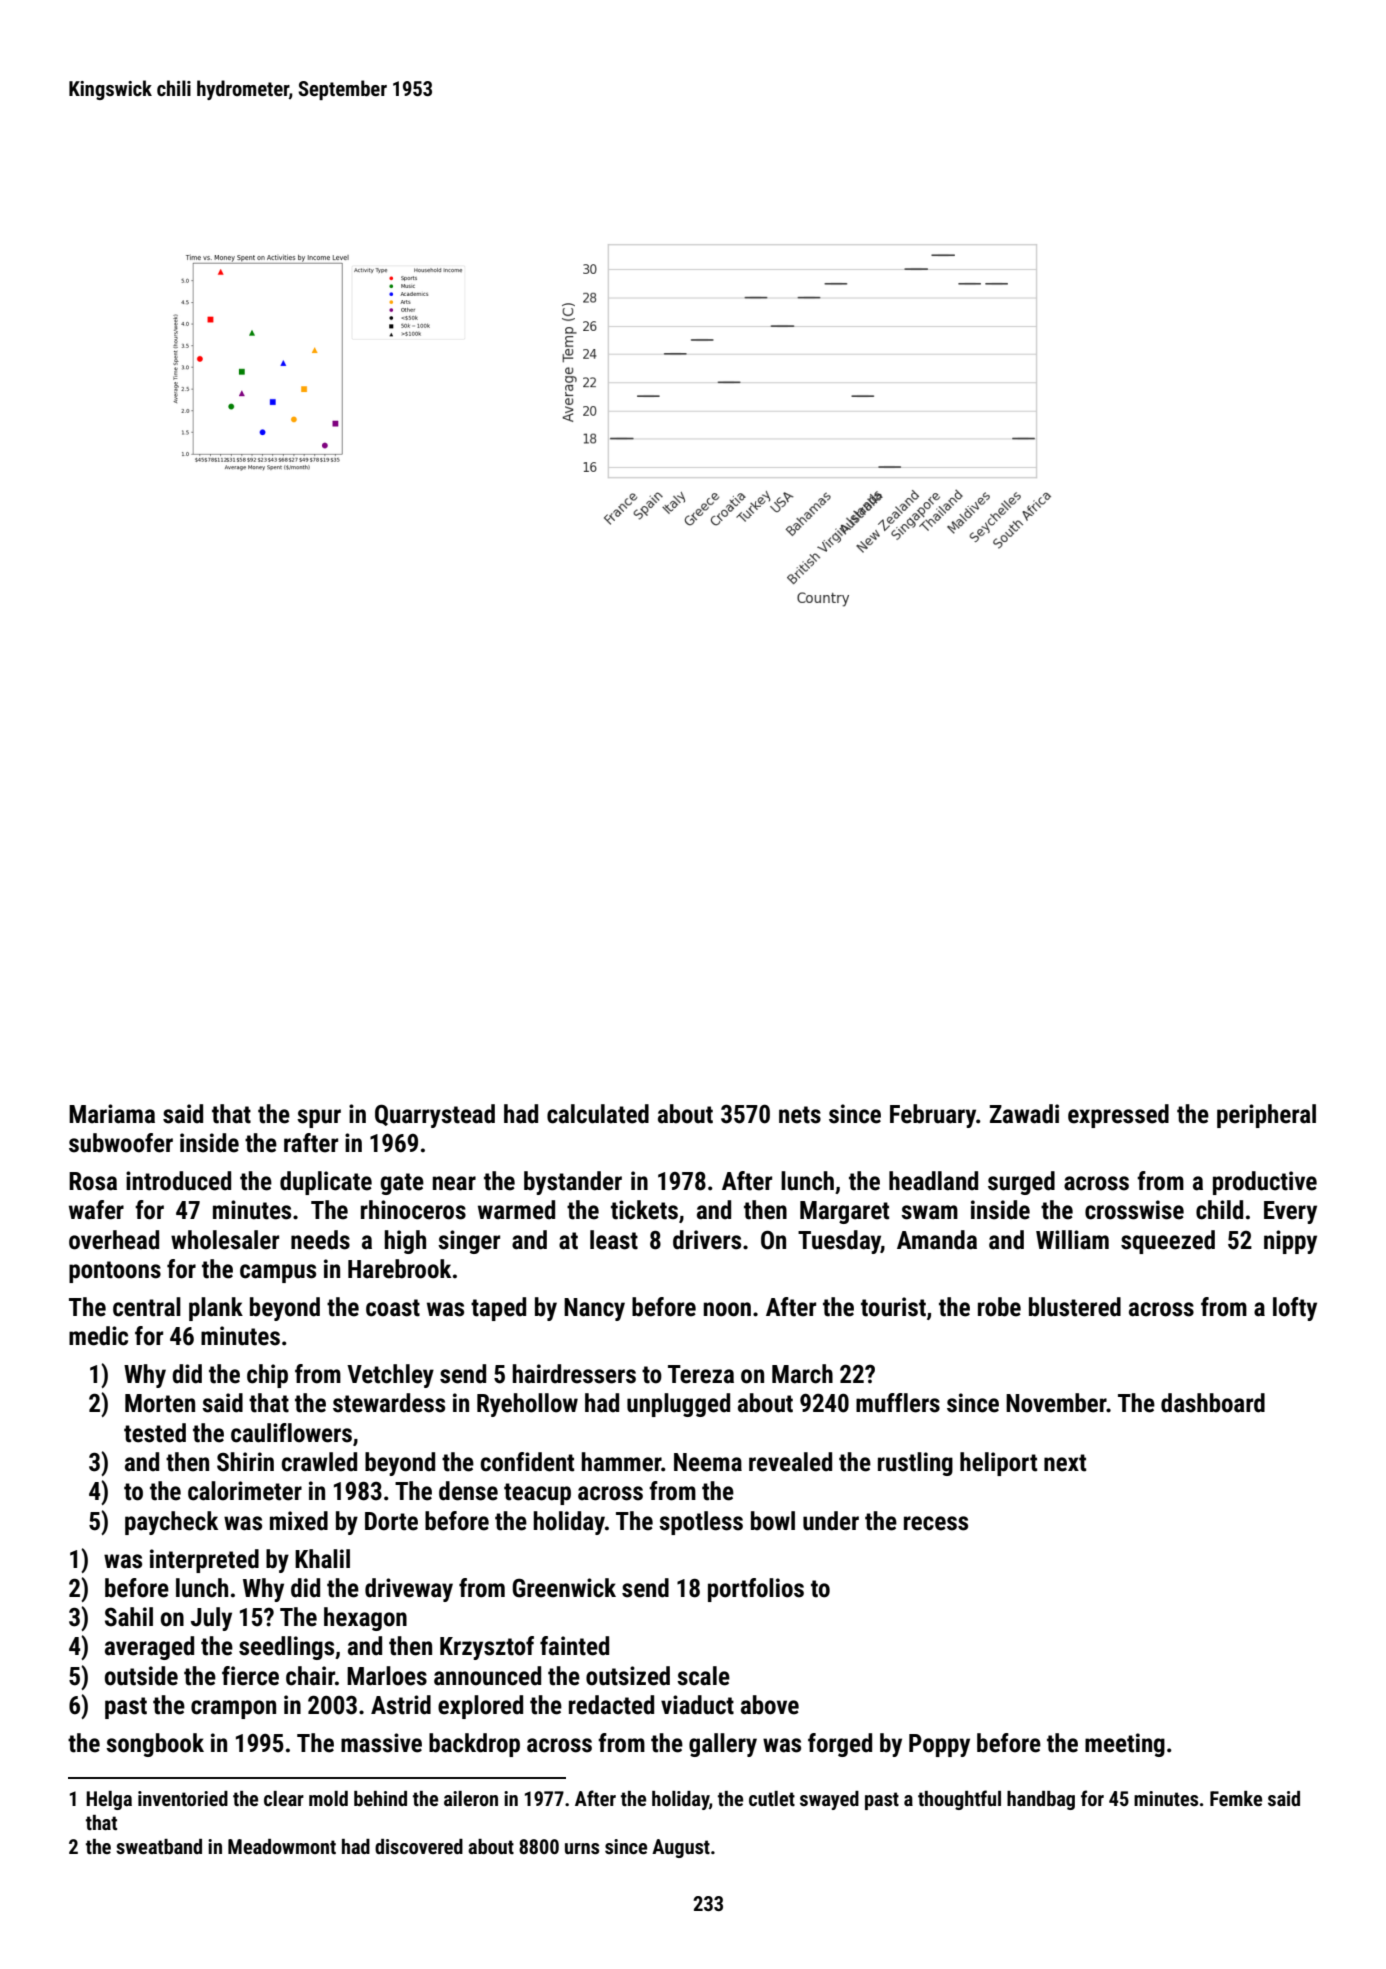 The width and height of the document is (1386, 1969). Describe the element at coordinates (582, 1848) in the document. I see `urns` at that location.
